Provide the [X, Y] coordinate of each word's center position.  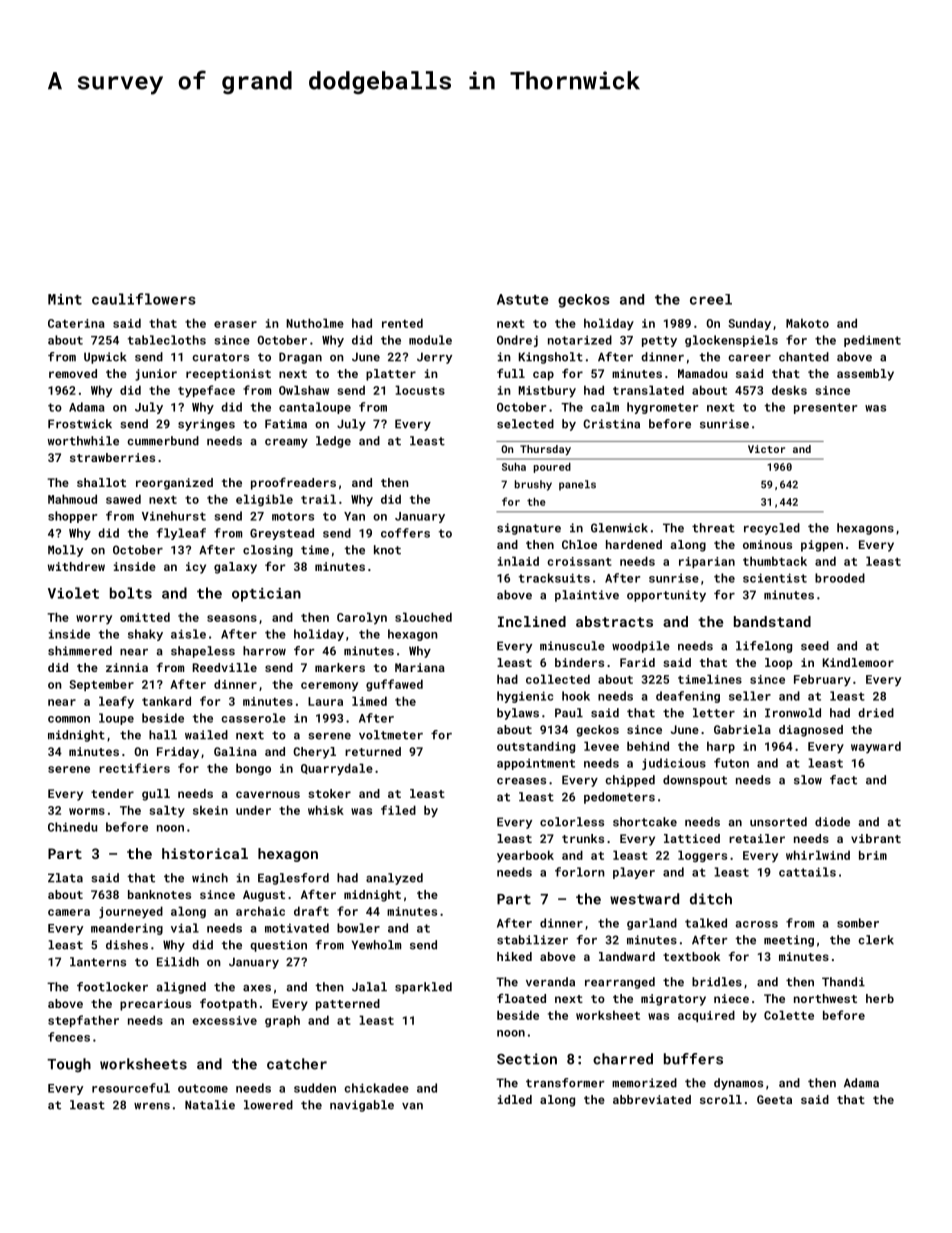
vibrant [876, 838]
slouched [423, 617]
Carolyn [362, 618]
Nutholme [315, 323]
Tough [69, 1065]
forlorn [580, 872]
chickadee [376, 1088]
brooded [840, 578]
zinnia [127, 667]
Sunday [749, 324]
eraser [235, 324]
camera [69, 912]
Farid [637, 662]
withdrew [76, 566]
